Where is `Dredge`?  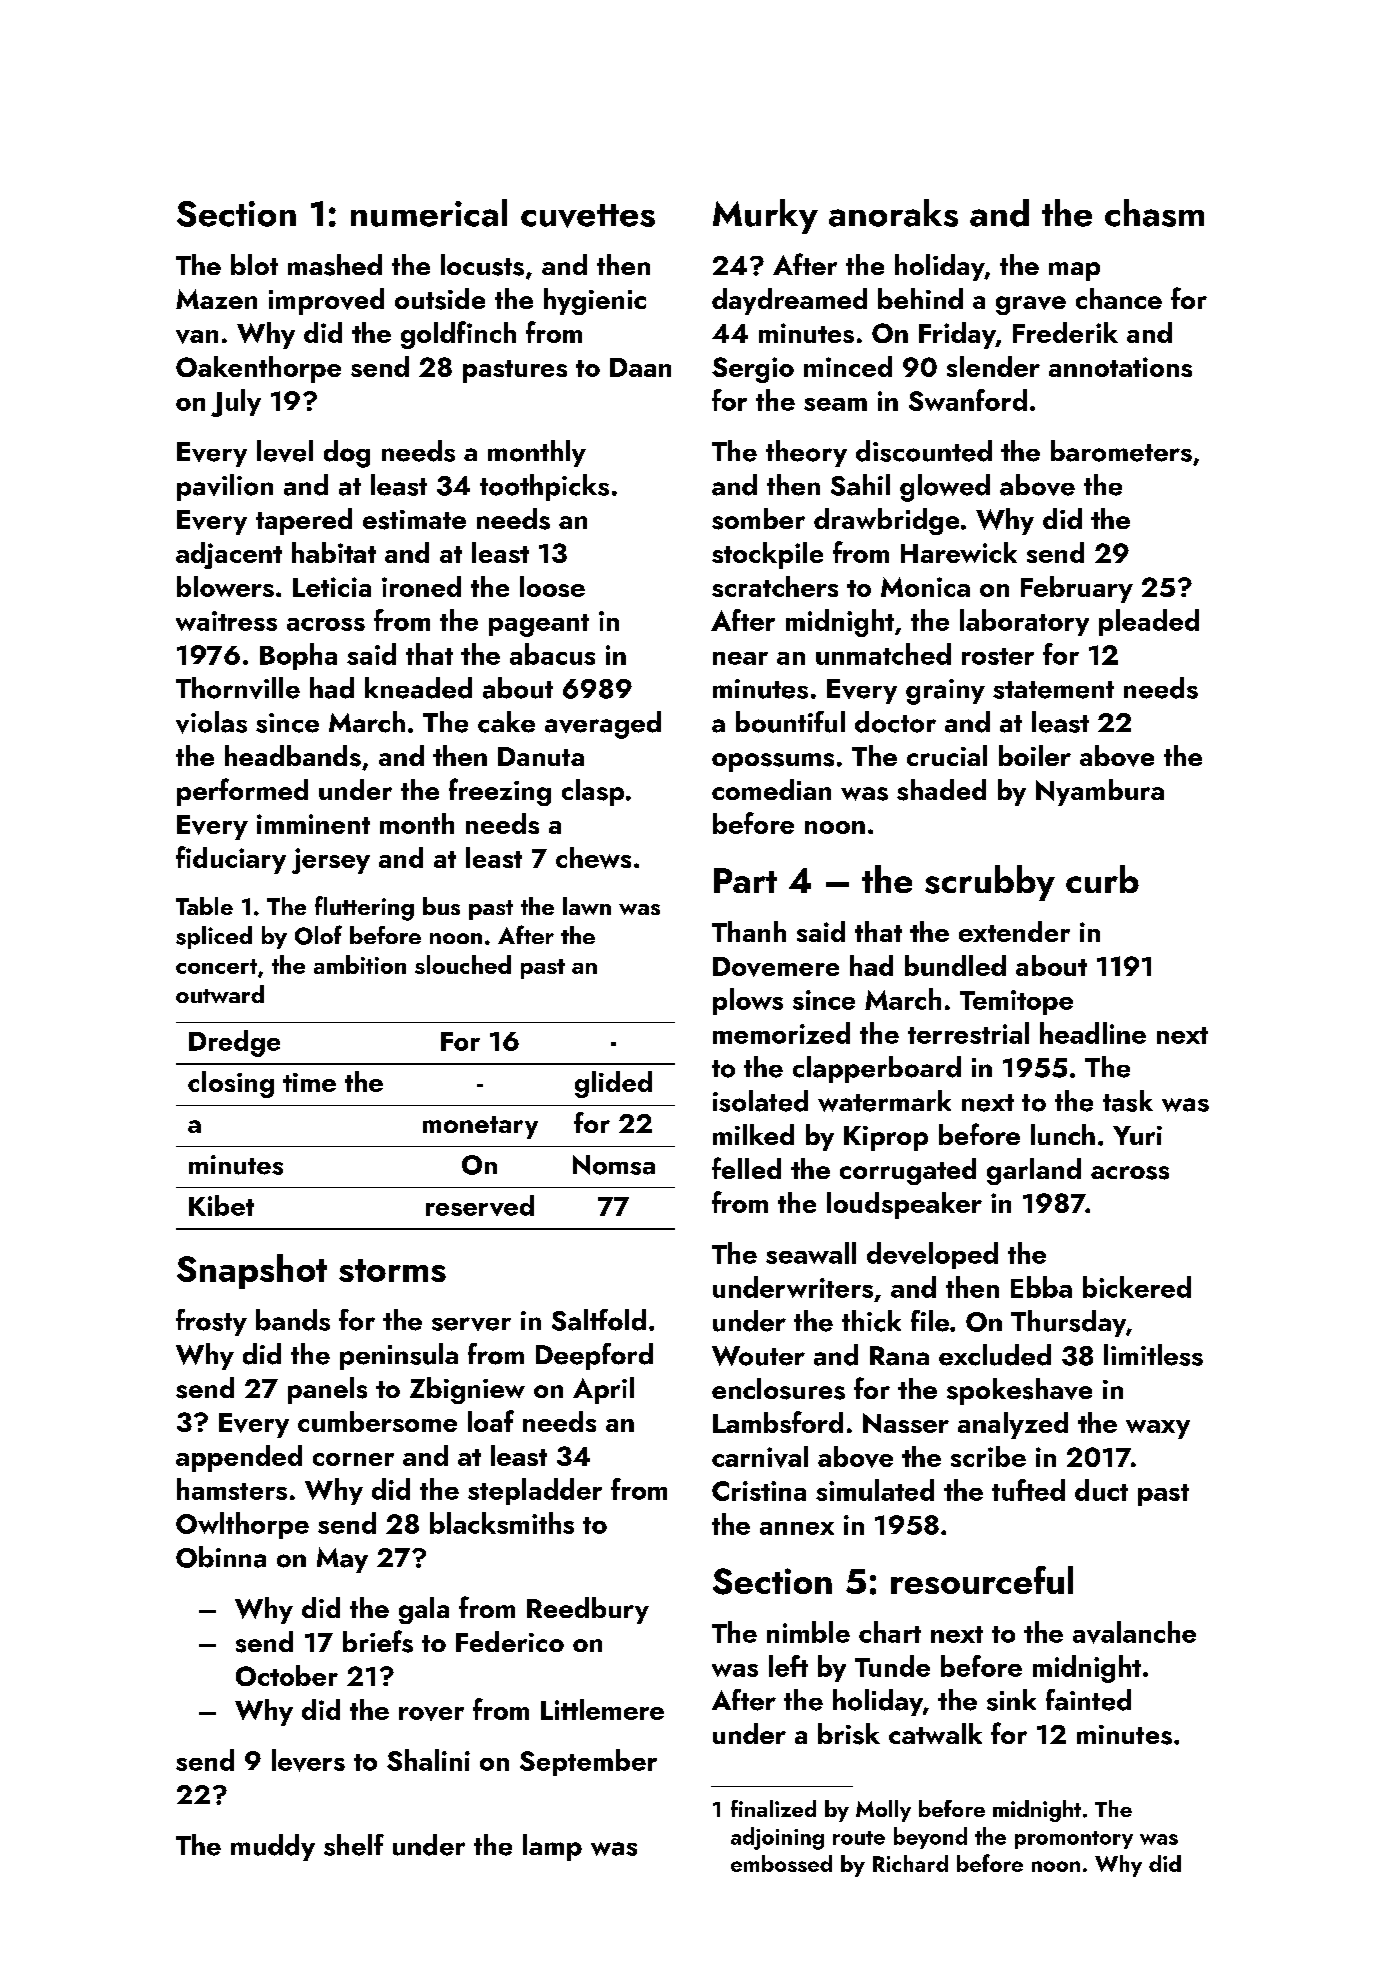 Dredge is located at coordinates (234, 1043).
